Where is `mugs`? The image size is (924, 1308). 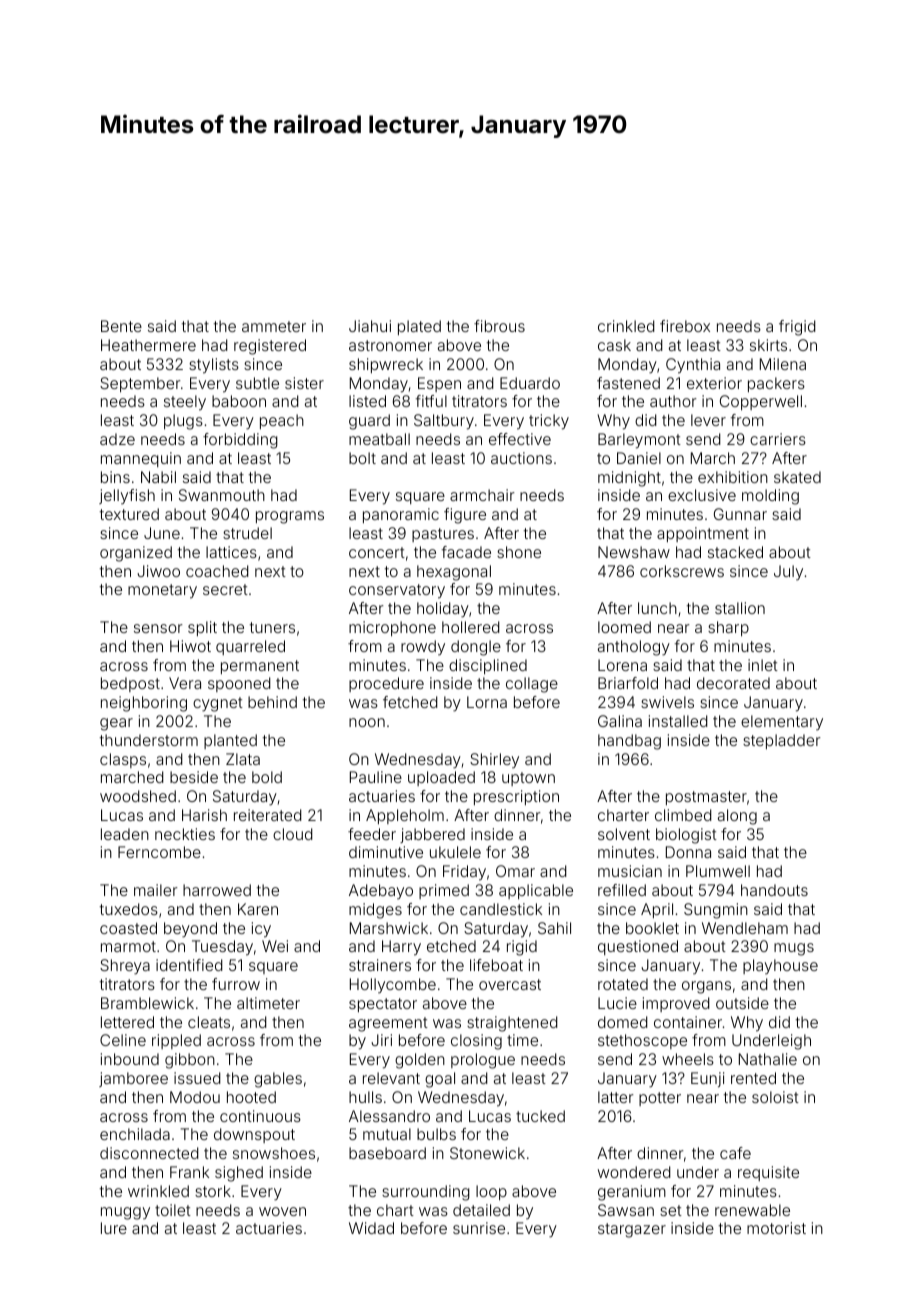 mugs is located at coordinates (794, 949).
